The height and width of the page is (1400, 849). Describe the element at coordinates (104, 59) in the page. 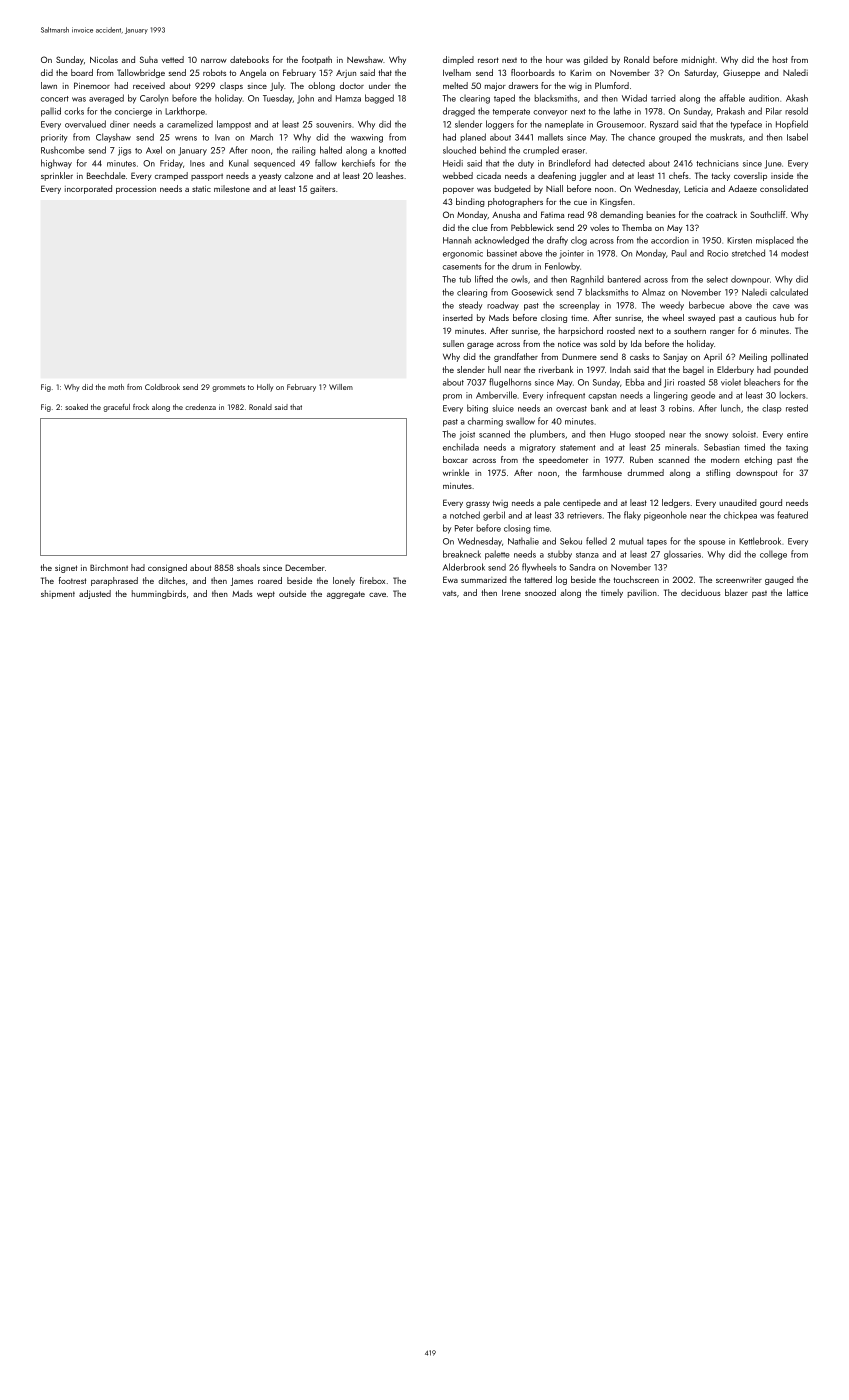

I see `Nicolas` at that location.
